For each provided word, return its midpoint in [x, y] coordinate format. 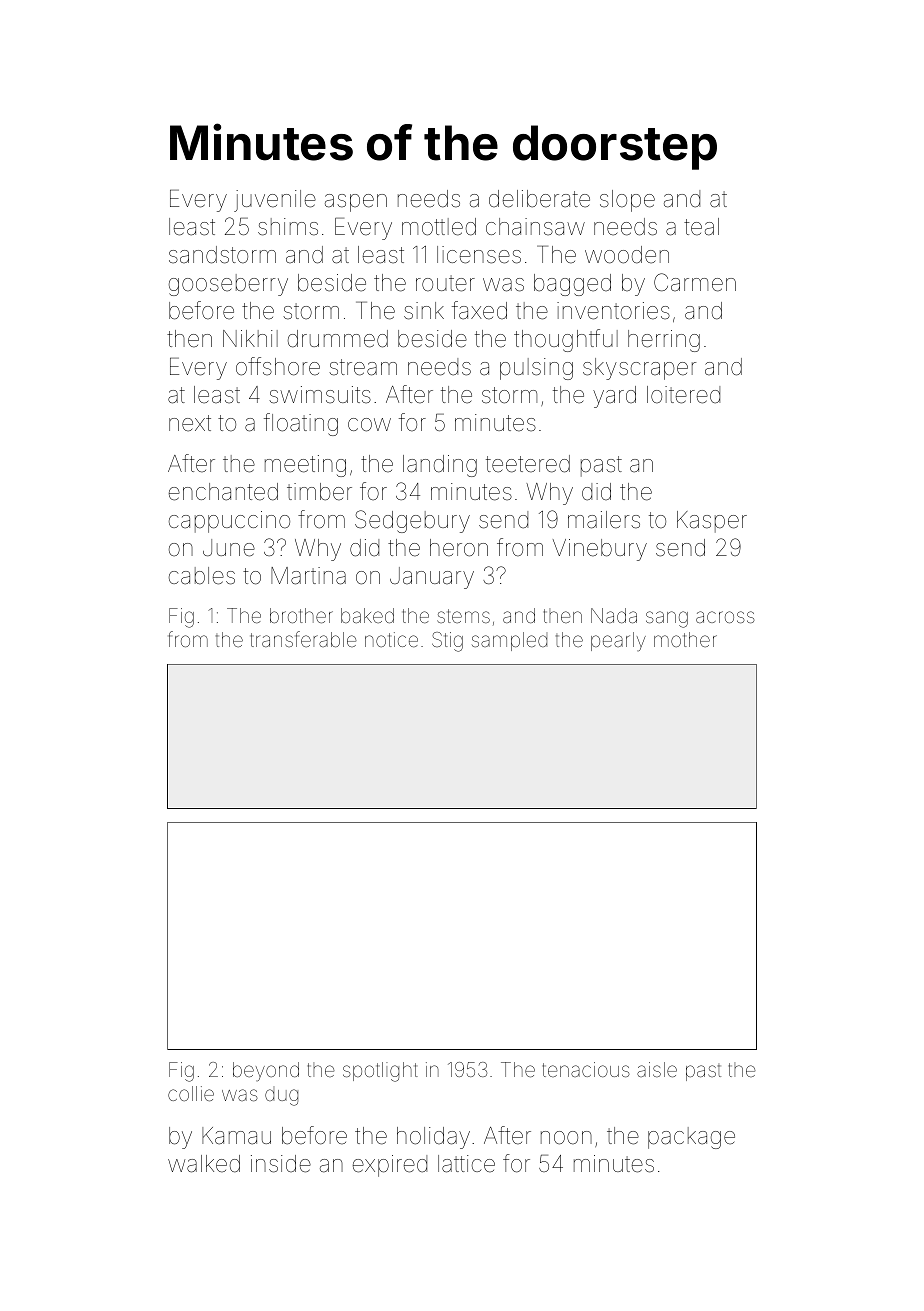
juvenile [275, 201]
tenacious [586, 1069]
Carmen [695, 282]
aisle [657, 1069]
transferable [303, 639]
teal [701, 227]
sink [424, 311]
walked [204, 1164]
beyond [266, 1071]
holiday [433, 1138]
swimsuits [320, 395]
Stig [447, 642]
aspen [356, 203]
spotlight [380, 1072]
